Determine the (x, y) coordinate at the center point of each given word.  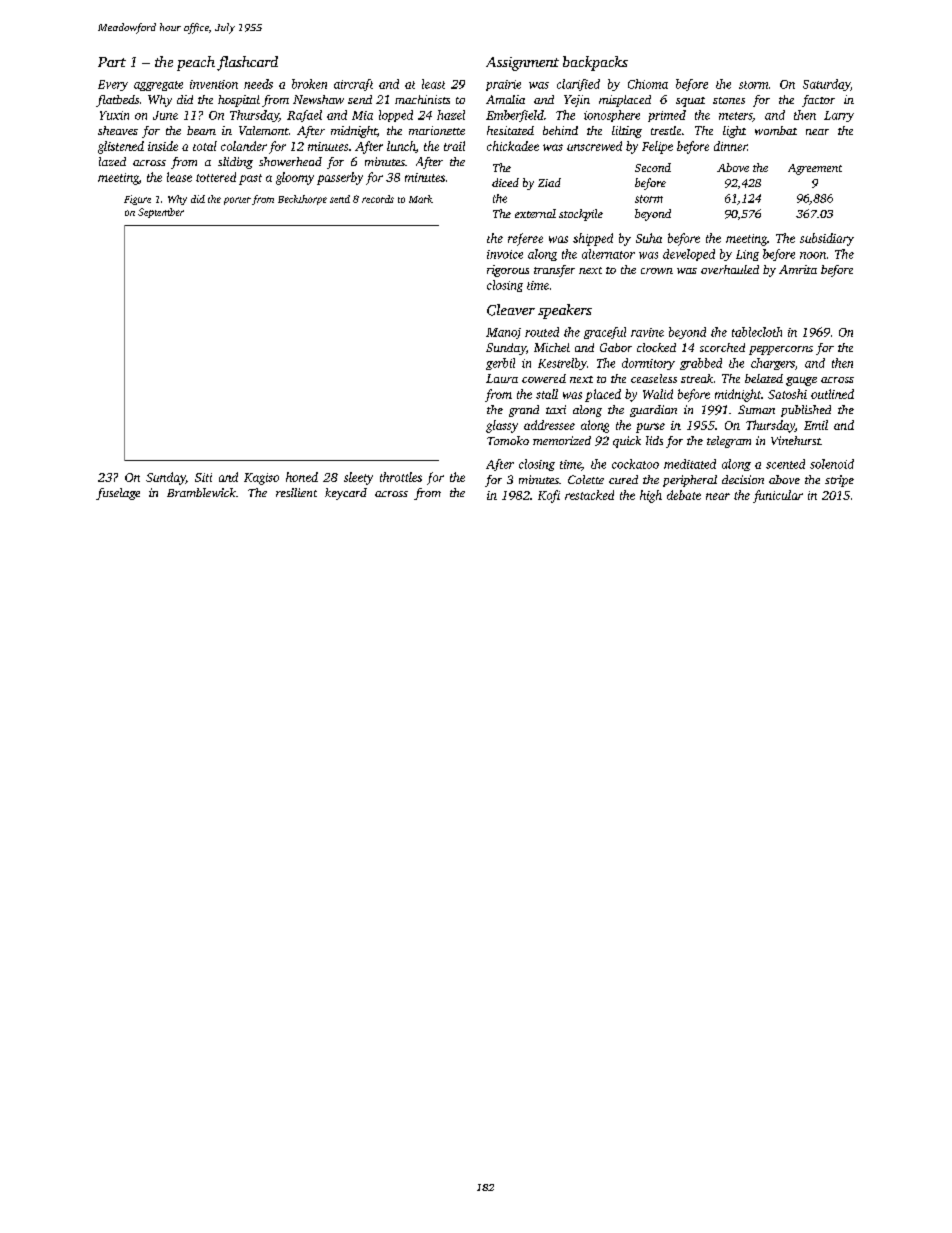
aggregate (158, 86)
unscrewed (594, 146)
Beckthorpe (302, 200)
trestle (666, 130)
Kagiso (261, 479)
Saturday (826, 85)
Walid (658, 394)
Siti (203, 477)
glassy (502, 426)
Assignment (522, 64)
